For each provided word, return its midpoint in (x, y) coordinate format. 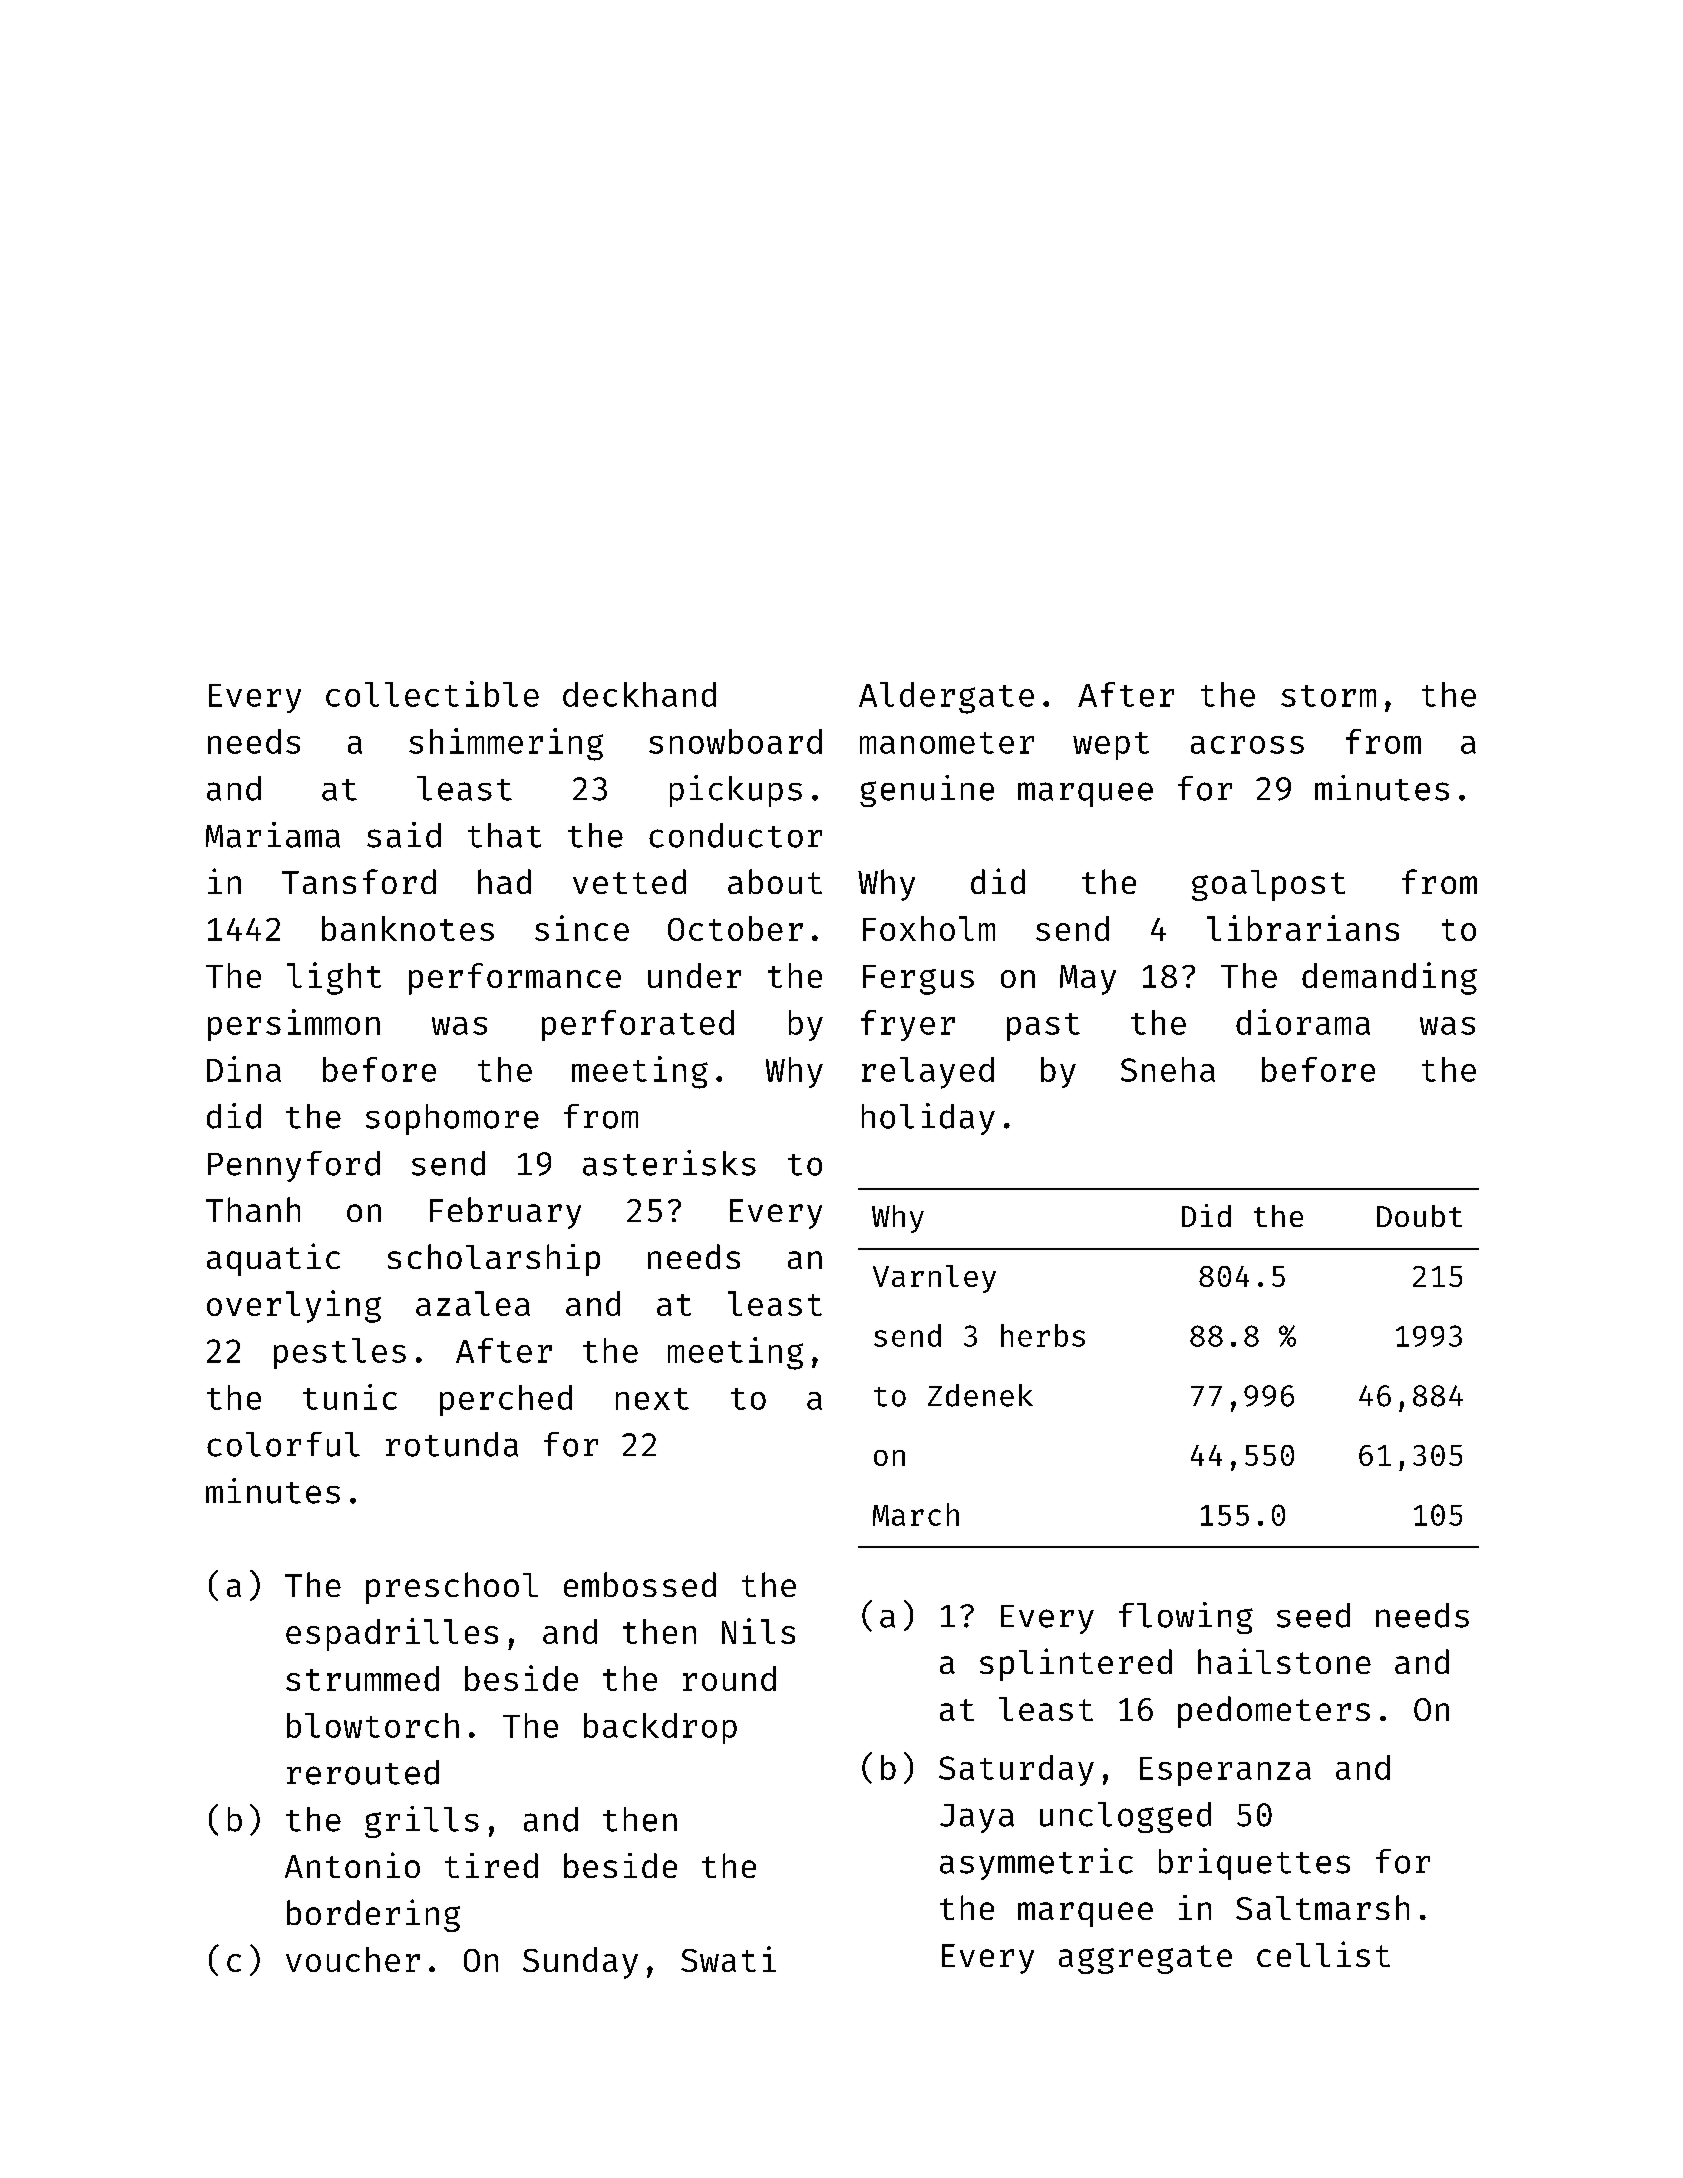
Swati (728, 1959)
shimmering (506, 744)
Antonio (352, 1865)
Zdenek (980, 1395)
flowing (1186, 1618)
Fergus (918, 980)
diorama (1303, 1022)
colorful (283, 1444)
